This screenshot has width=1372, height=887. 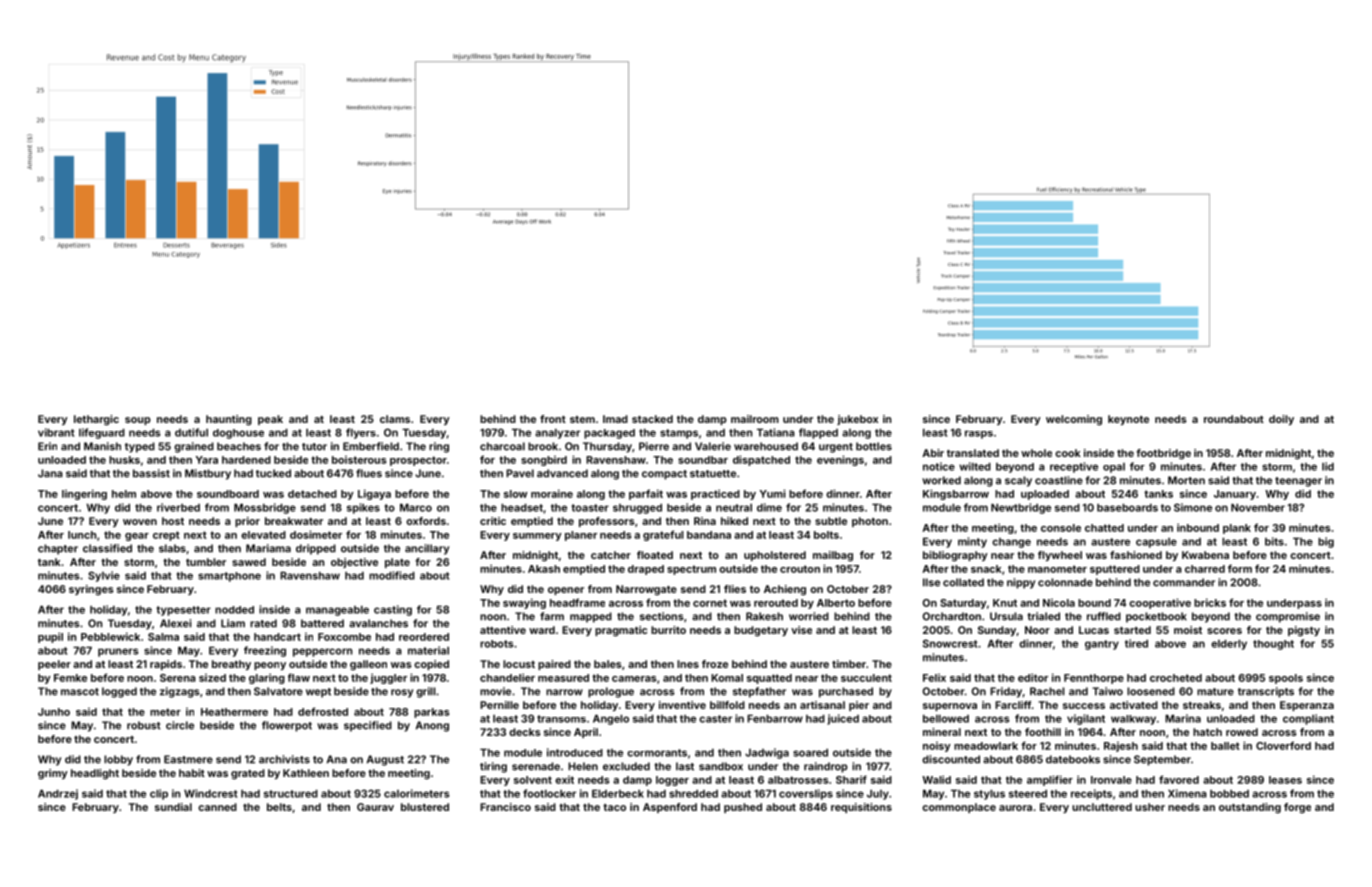 I want to click on footbridge, so click(x=1163, y=454).
